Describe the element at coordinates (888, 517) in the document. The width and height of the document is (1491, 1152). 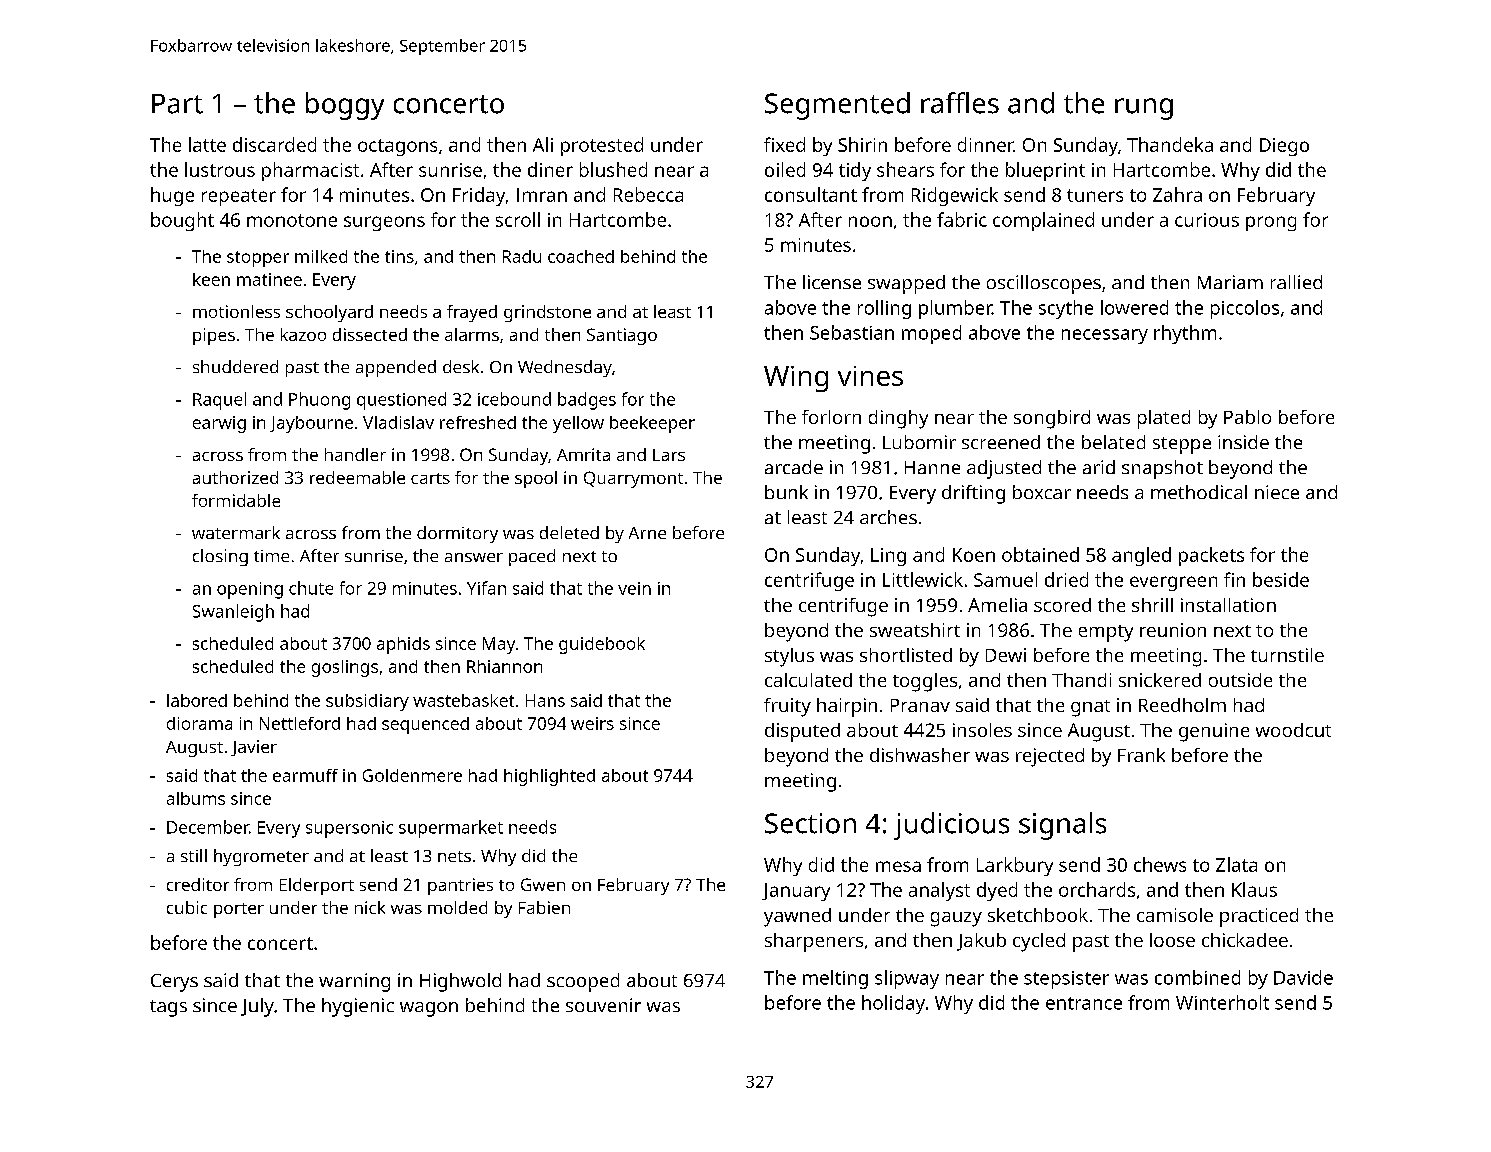
I see `arches` at that location.
